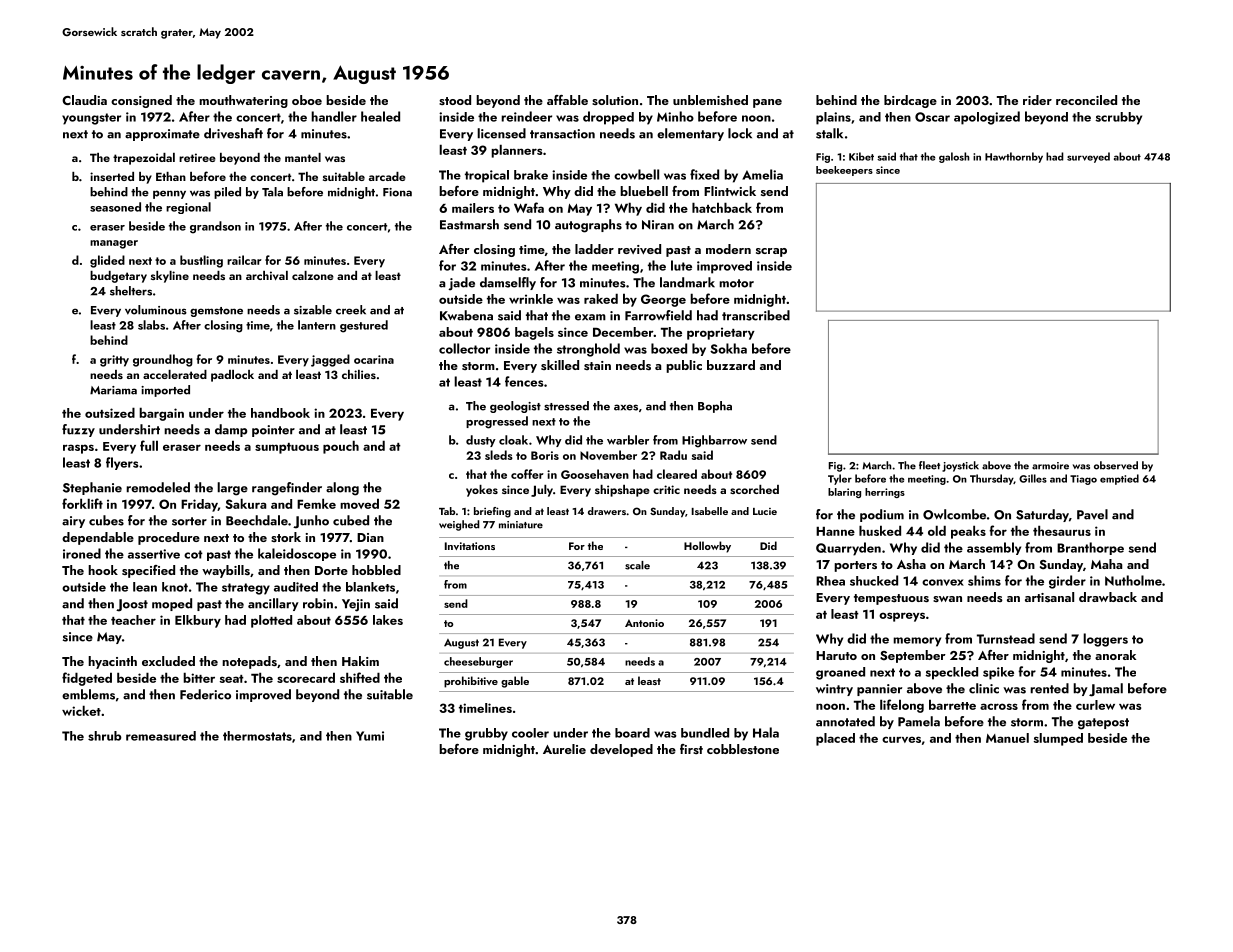 Image resolution: width=1233 pixels, height=952 pixels. I want to click on Hakim, so click(360, 661).
